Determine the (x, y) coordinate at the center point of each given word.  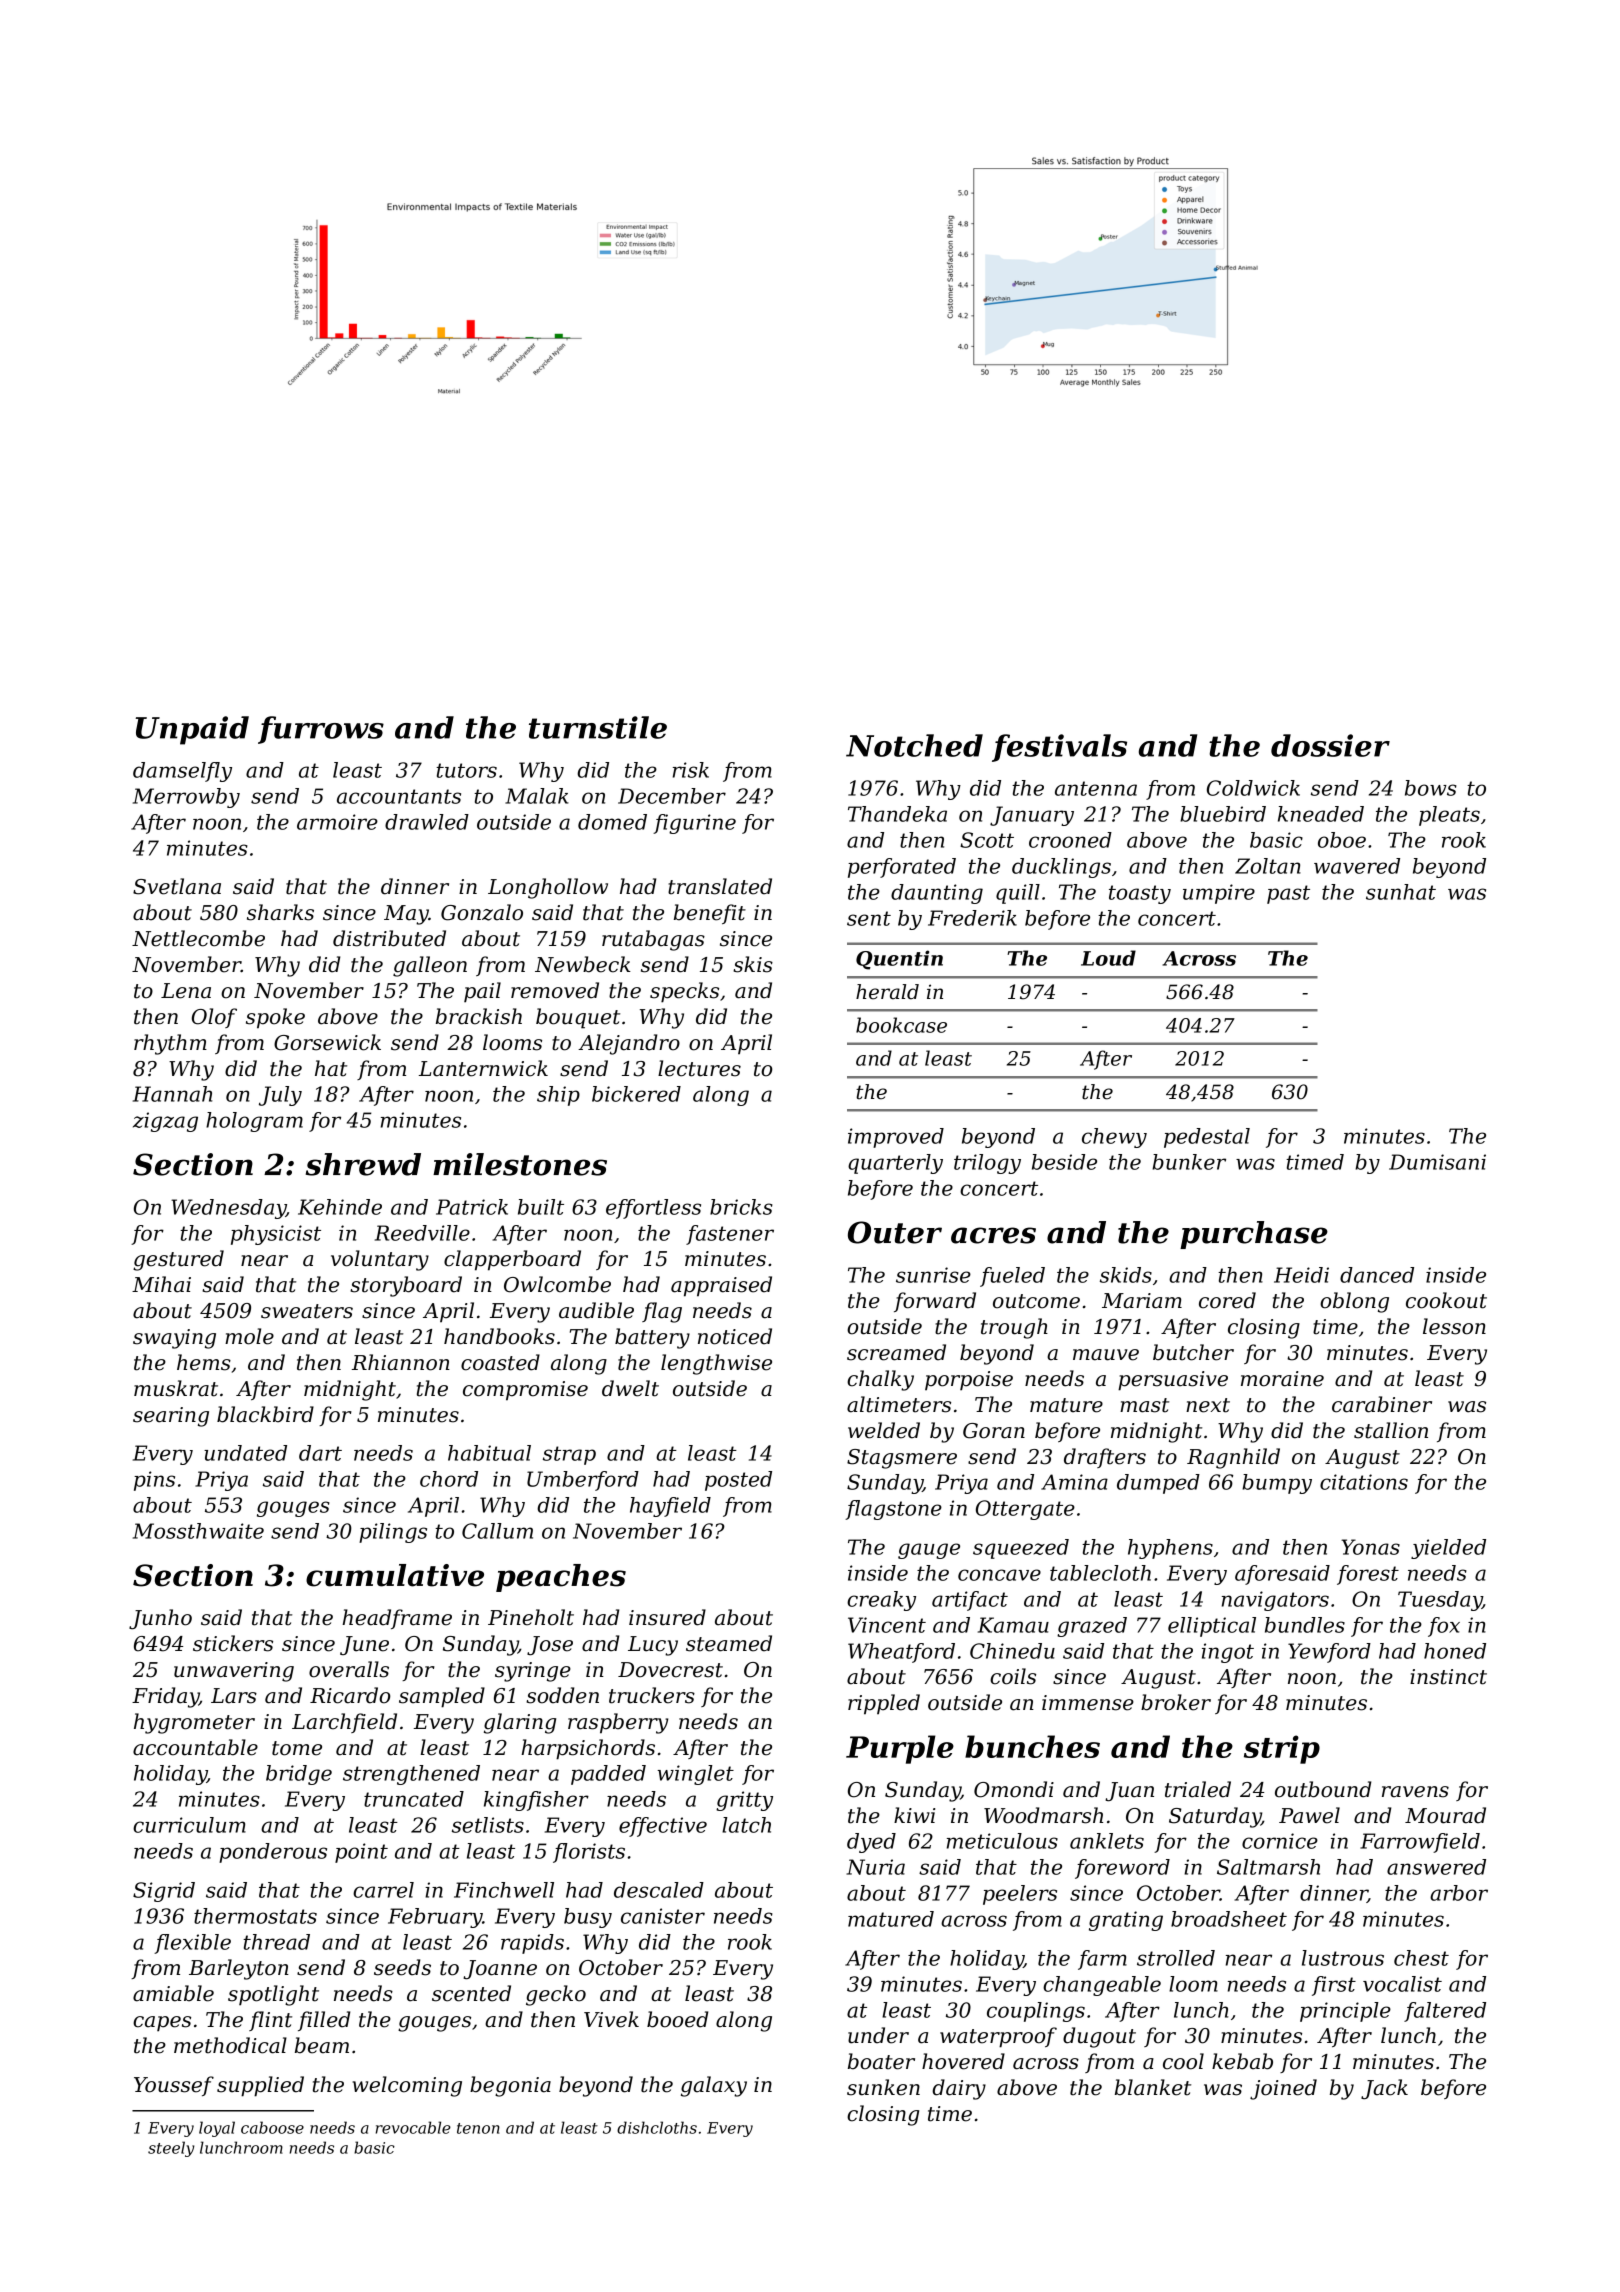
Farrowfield (1420, 1843)
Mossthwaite (198, 1531)
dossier (1330, 745)
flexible (192, 1944)
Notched (914, 745)
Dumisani (1437, 1162)
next (1208, 1405)
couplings (1036, 2012)
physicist (276, 1235)
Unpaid (192, 730)
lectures (699, 1068)
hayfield (670, 1507)
